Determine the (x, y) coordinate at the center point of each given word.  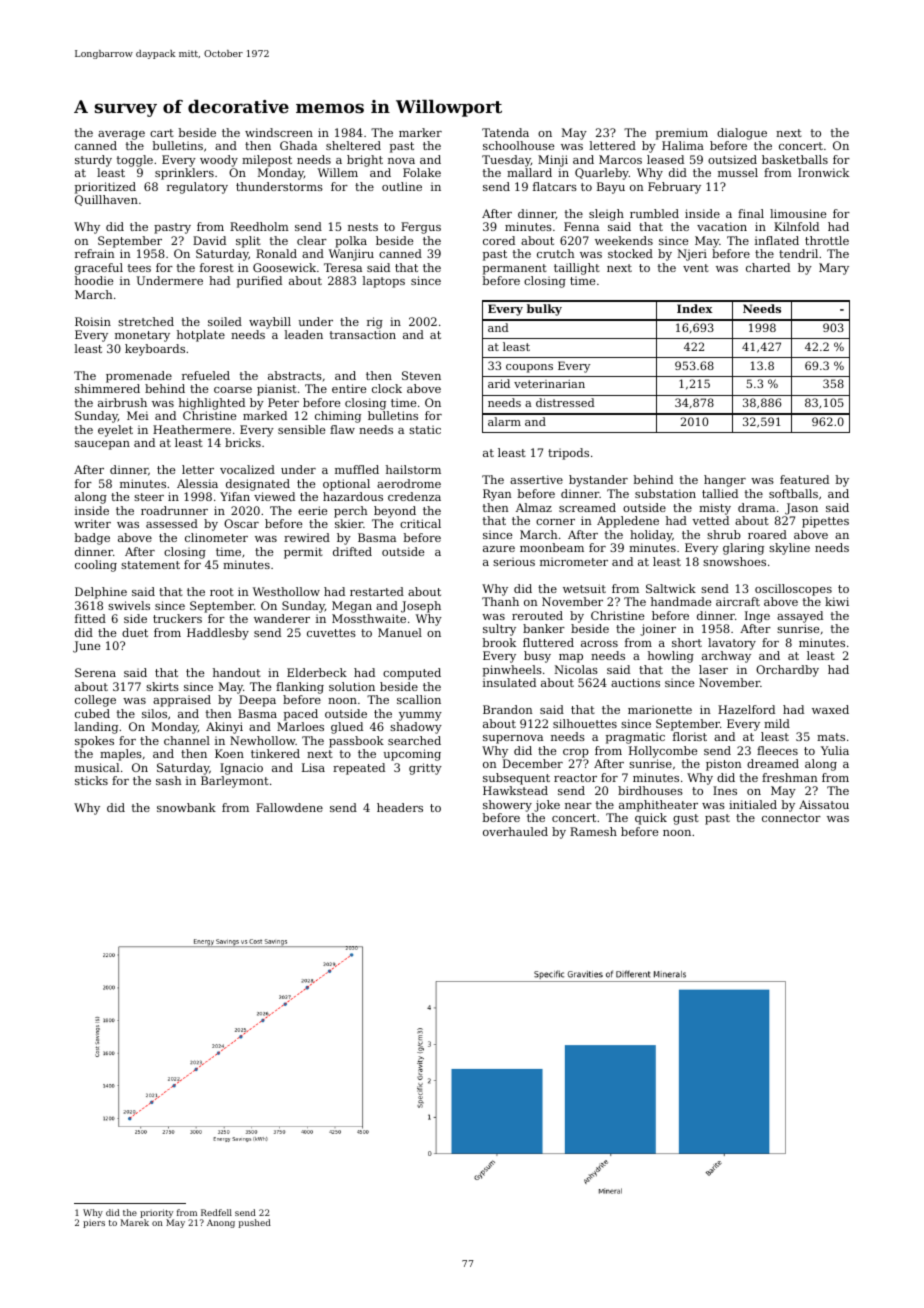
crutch (556, 253)
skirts (162, 686)
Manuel (400, 632)
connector (791, 818)
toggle (135, 161)
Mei (138, 415)
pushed (255, 1223)
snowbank (186, 807)
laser (713, 669)
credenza (414, 496)
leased (665, 159)
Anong (221, 1224)
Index (695, 308)
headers (400, 807)
